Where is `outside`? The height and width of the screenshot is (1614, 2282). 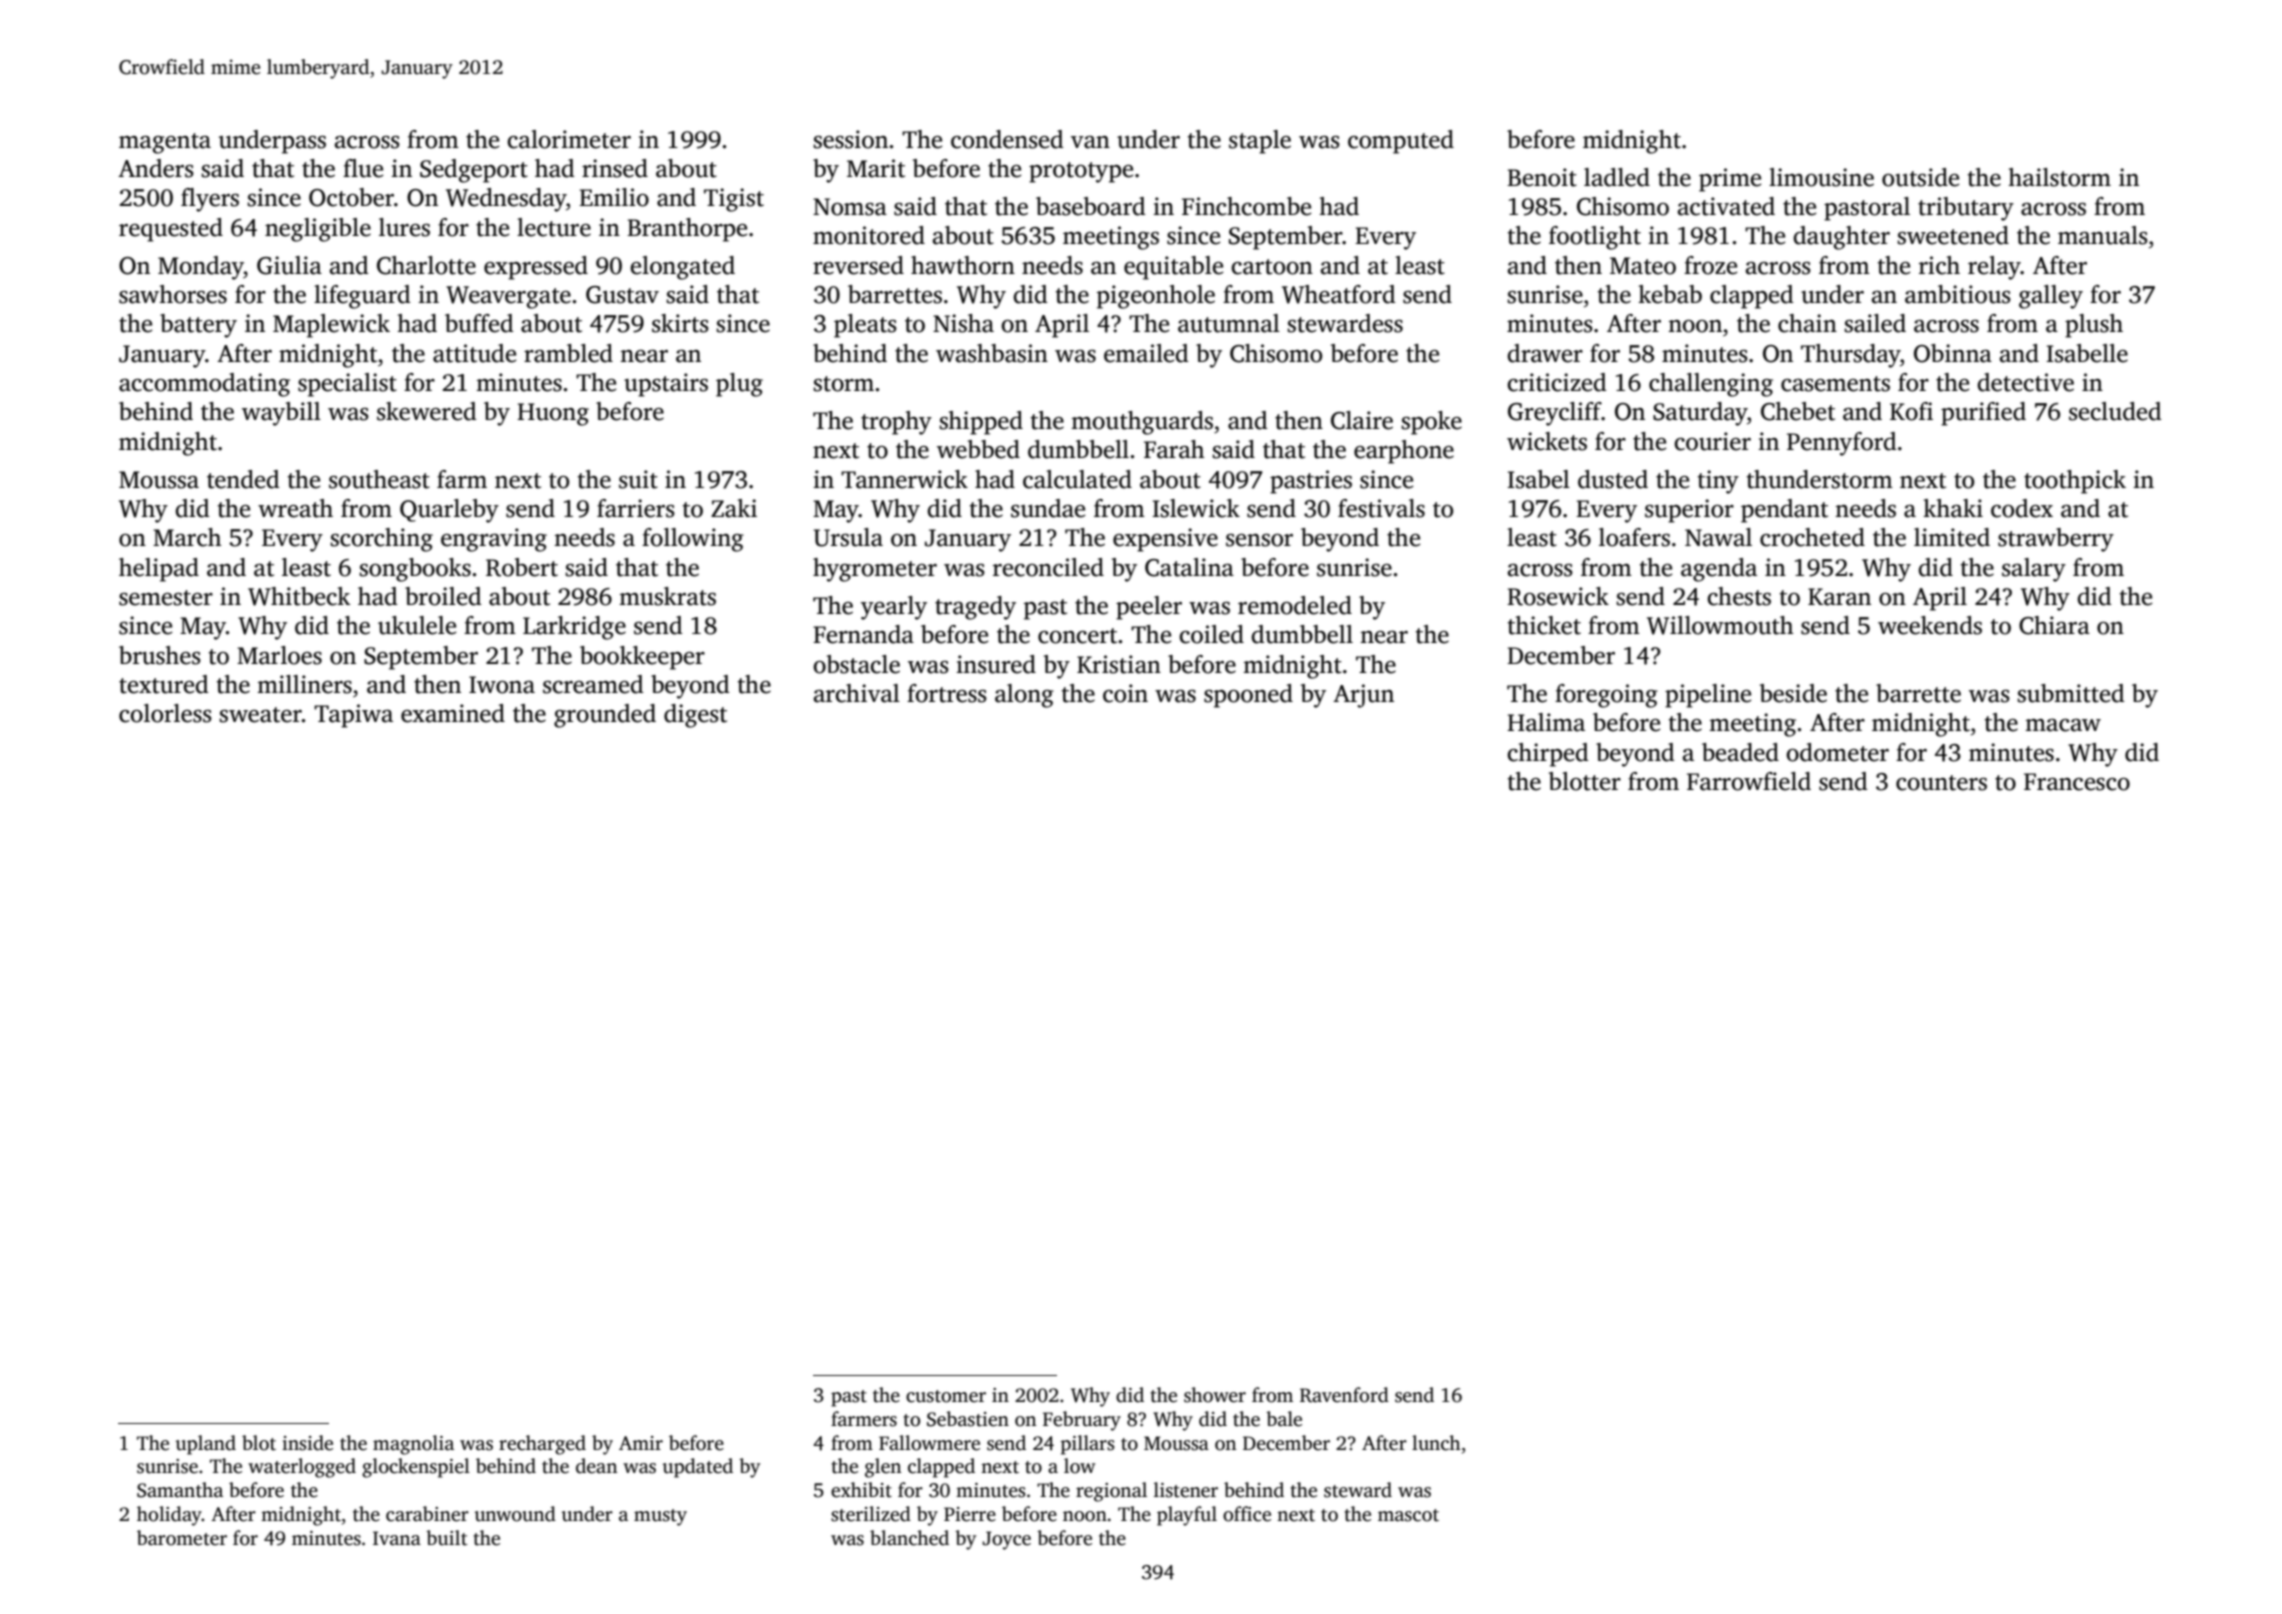 outside is located at coordinates (1920, 177).
